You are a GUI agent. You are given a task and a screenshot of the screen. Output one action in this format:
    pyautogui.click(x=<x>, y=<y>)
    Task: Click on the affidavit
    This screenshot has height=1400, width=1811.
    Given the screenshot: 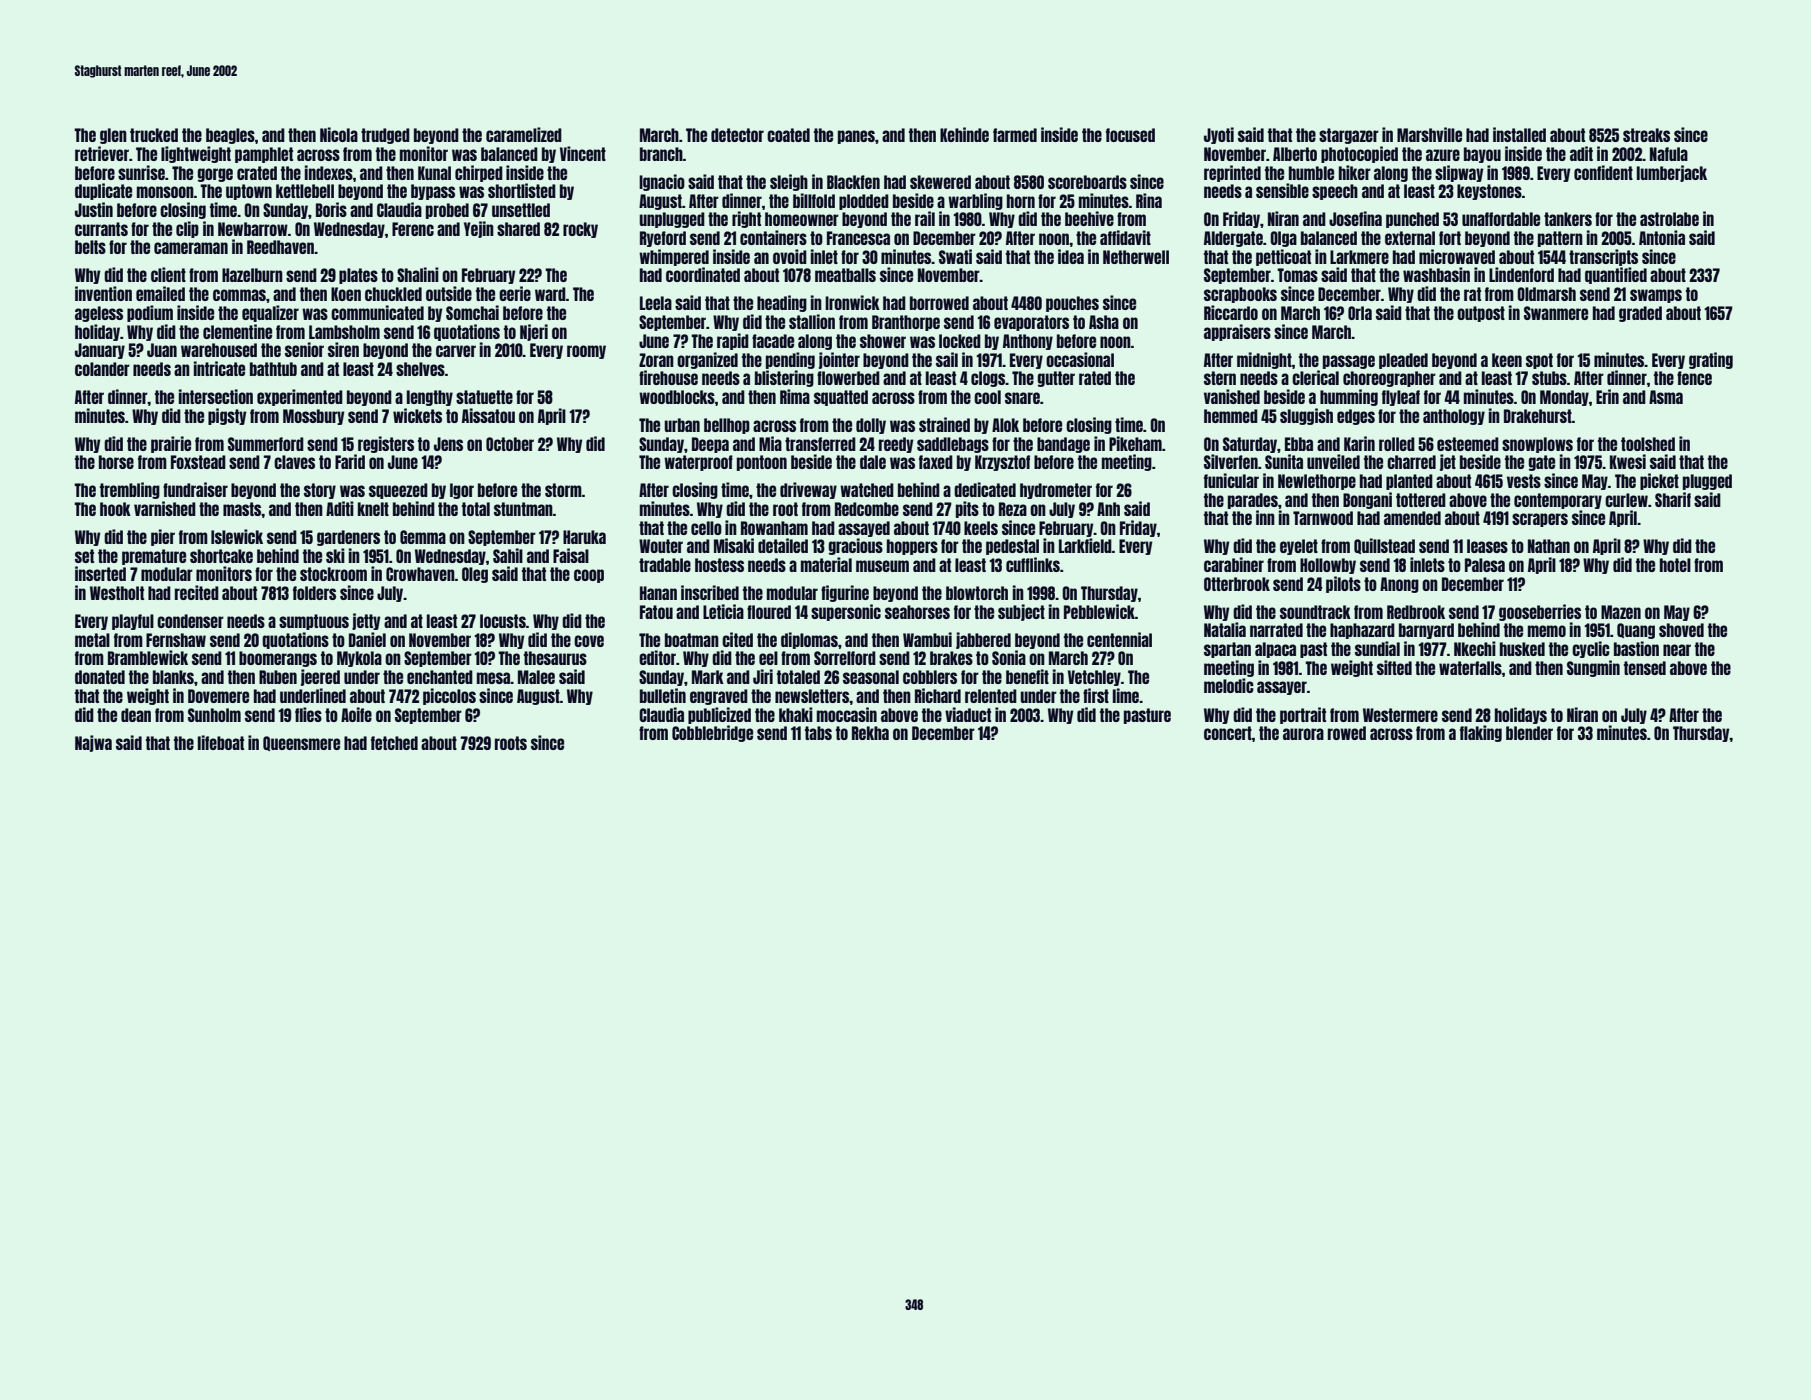 What is the action you would take?
    pyautogui.click(x=1125, y=237)
